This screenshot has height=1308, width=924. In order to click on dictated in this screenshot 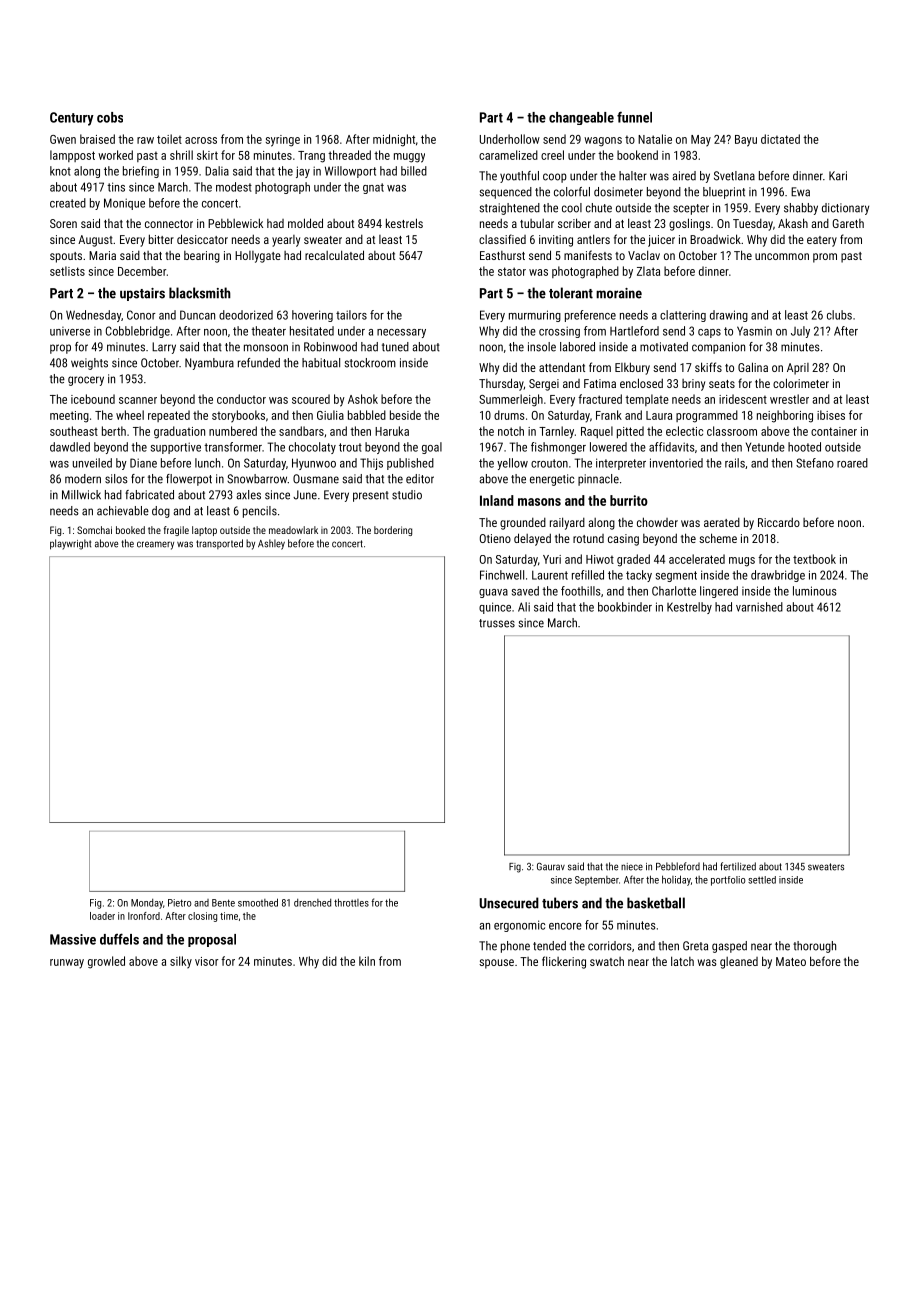, I will do `click(780, 139)`.
